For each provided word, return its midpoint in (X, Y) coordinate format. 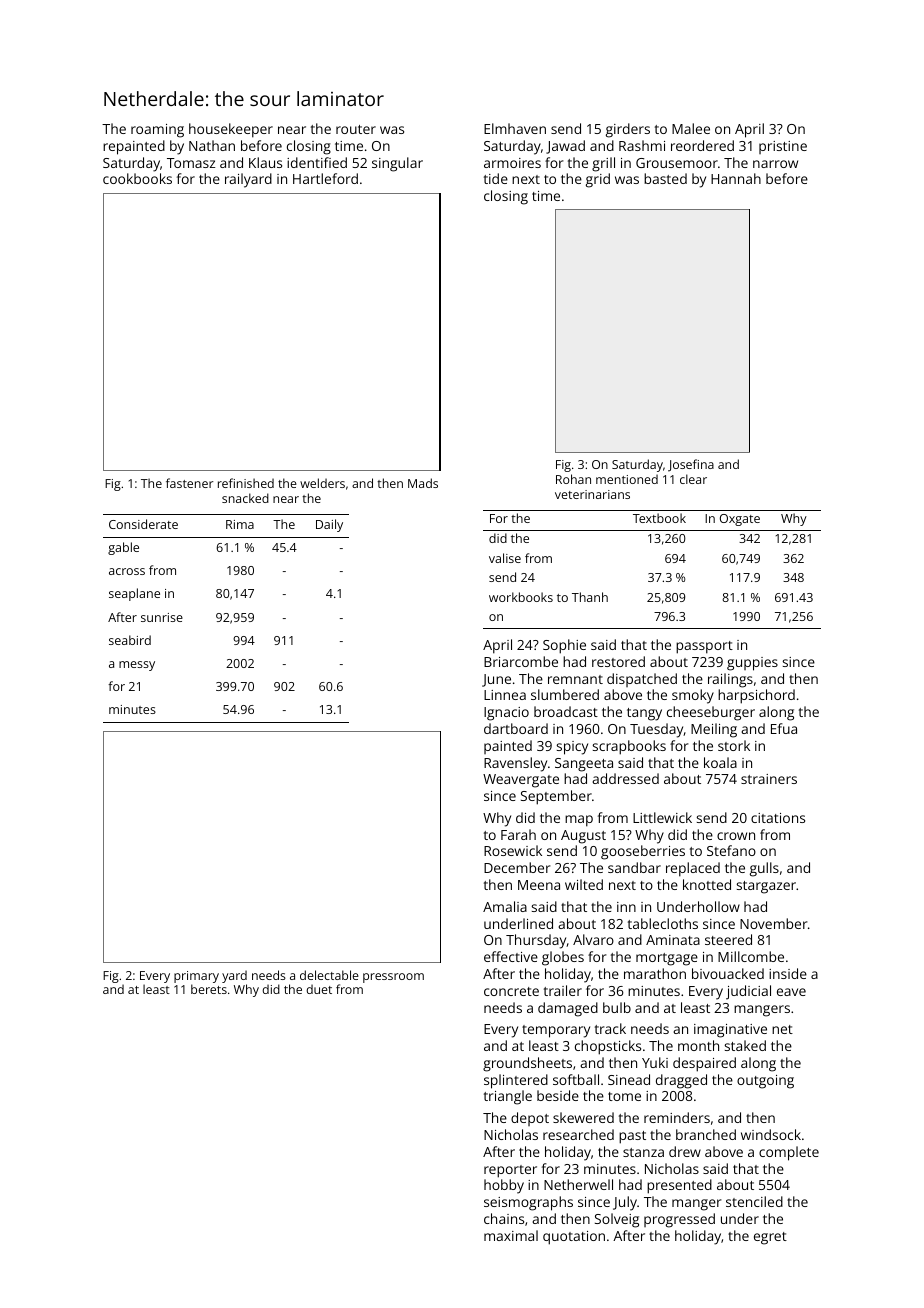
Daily (329, 525)
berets (209, 989)
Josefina (691, 465)
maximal (511, 1235)
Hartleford (325, 178)
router (356, 129)
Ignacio (506, 714)
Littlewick (662, 817)
